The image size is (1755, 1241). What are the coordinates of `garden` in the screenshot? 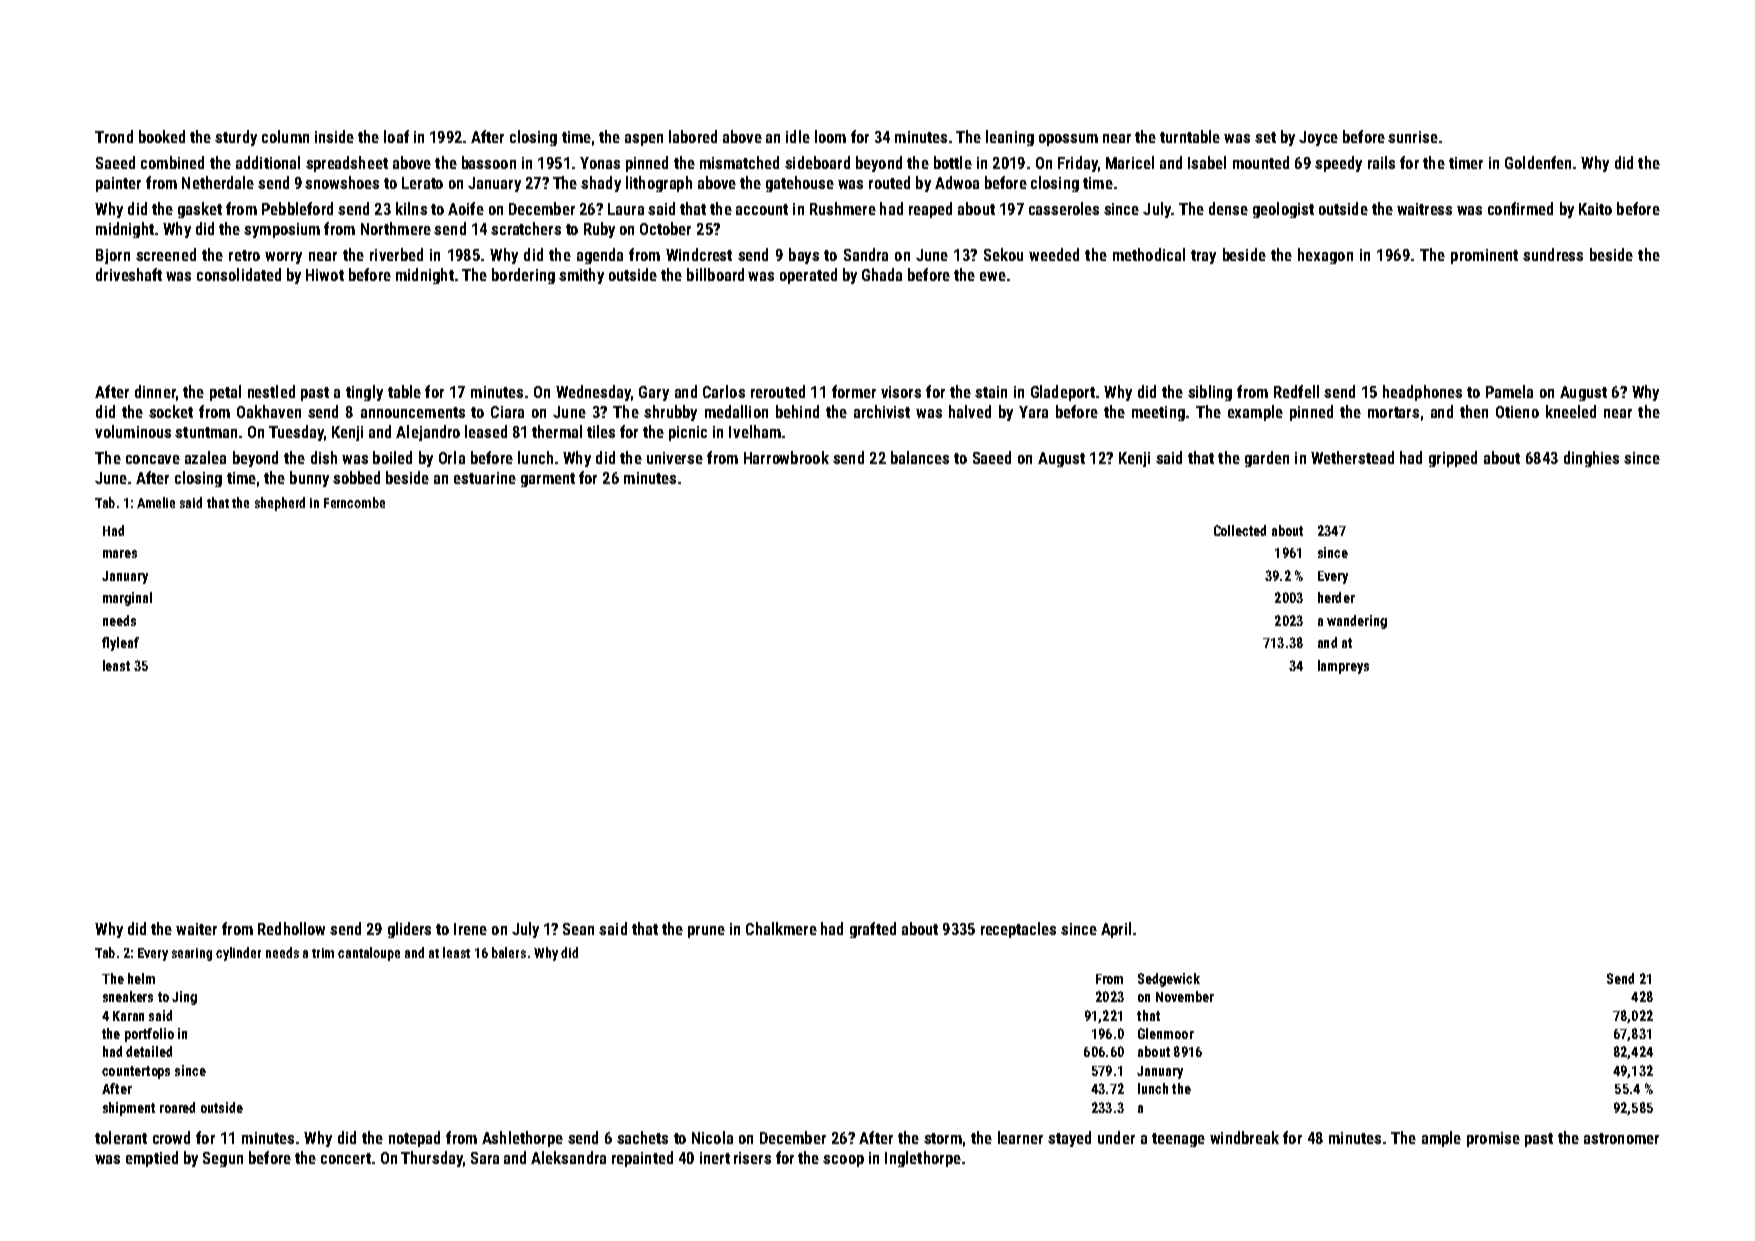 It's located at (1267, 459).
